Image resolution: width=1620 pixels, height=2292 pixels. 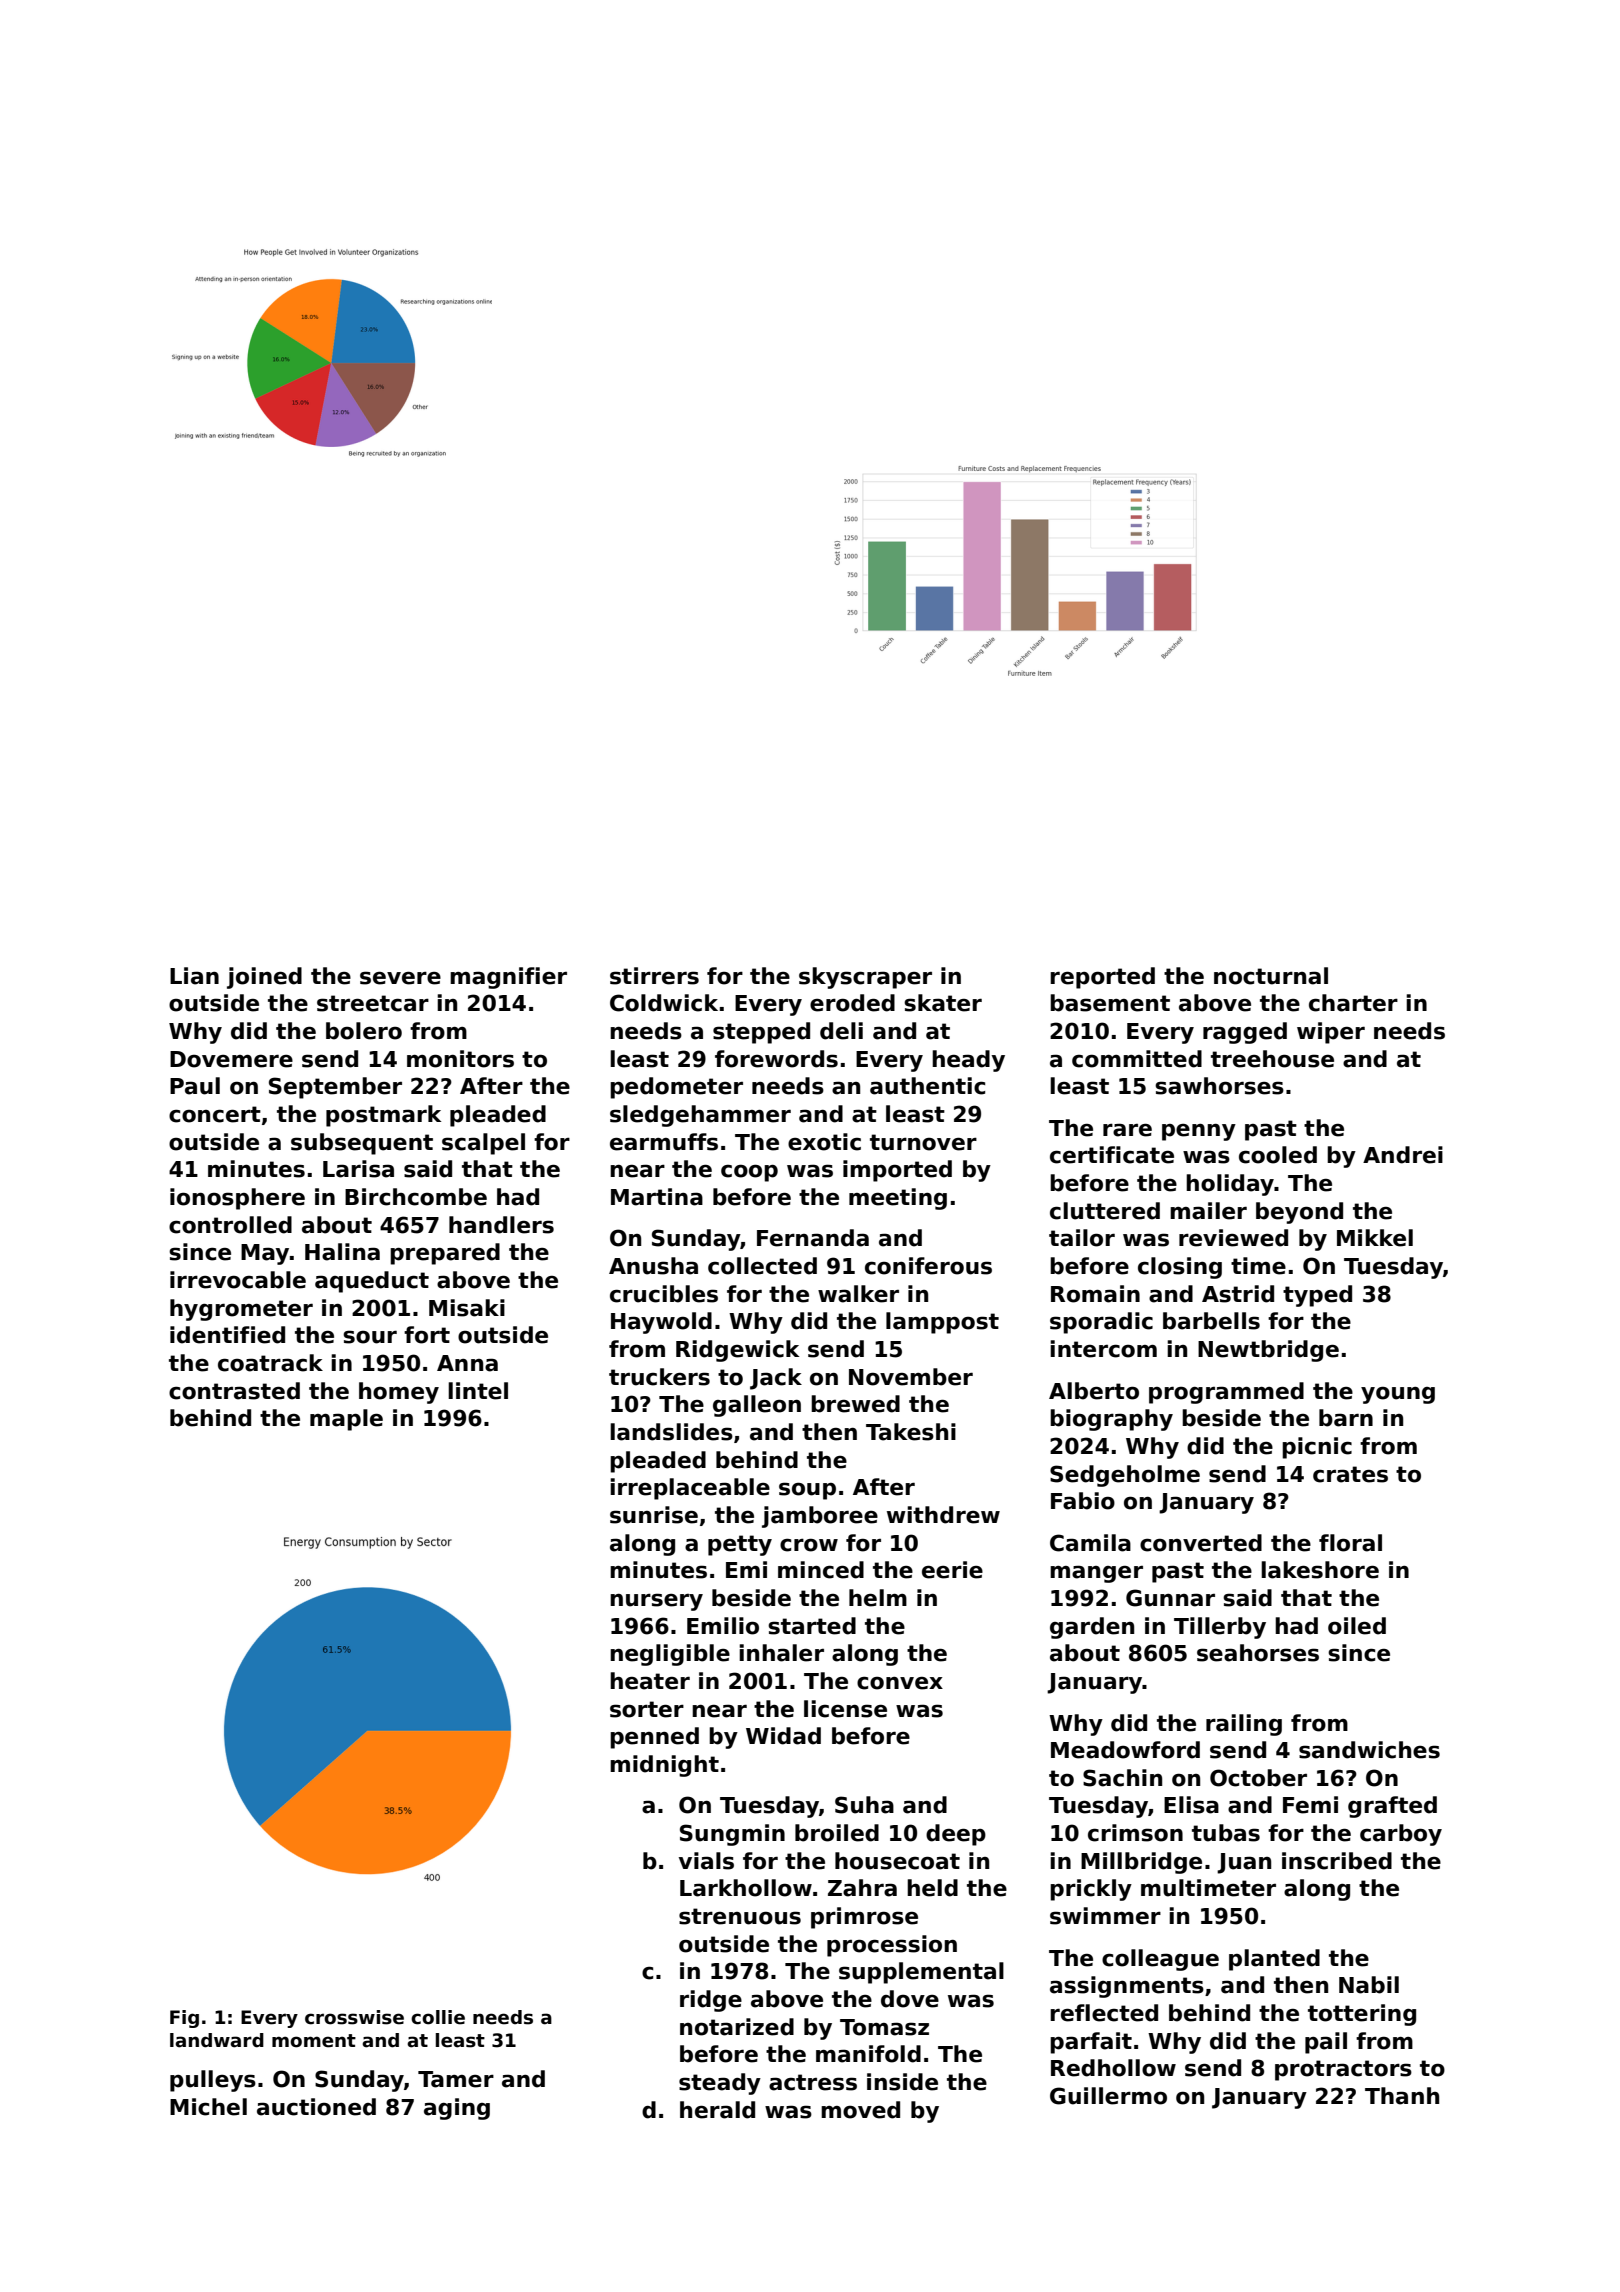 I want to click on carboy, so click(x=1401, y=1835).
